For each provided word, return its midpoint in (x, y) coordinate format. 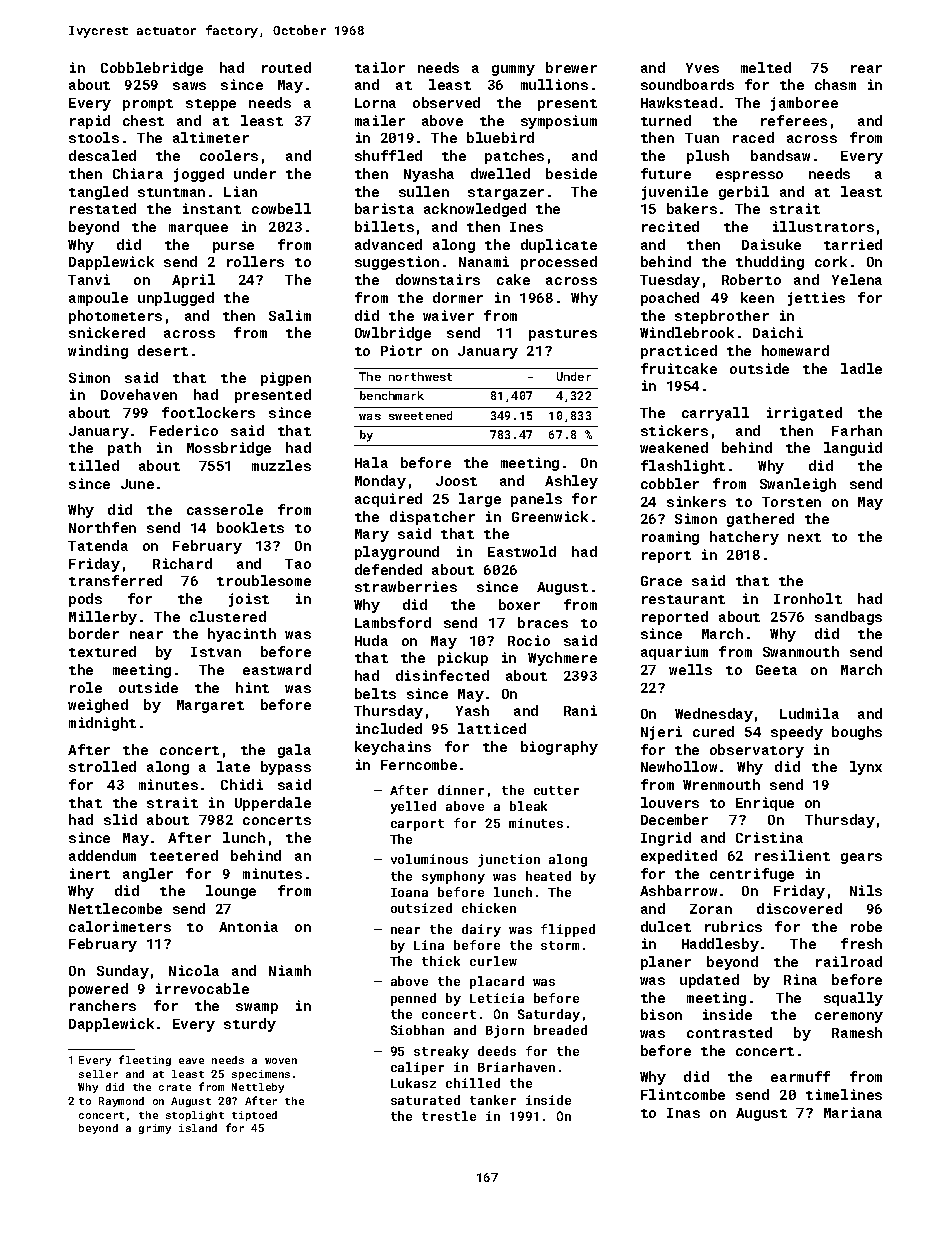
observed (446, 102)
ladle (861, 368)
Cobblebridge (152, 69)
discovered (799, 908)
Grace (661, 581)
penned (413, 999)
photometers (115, 317)
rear (866, 69)
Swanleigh (798, 485)
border (94, 633)
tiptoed (254, 1116)
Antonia (248, 926)
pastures (563, 335)
